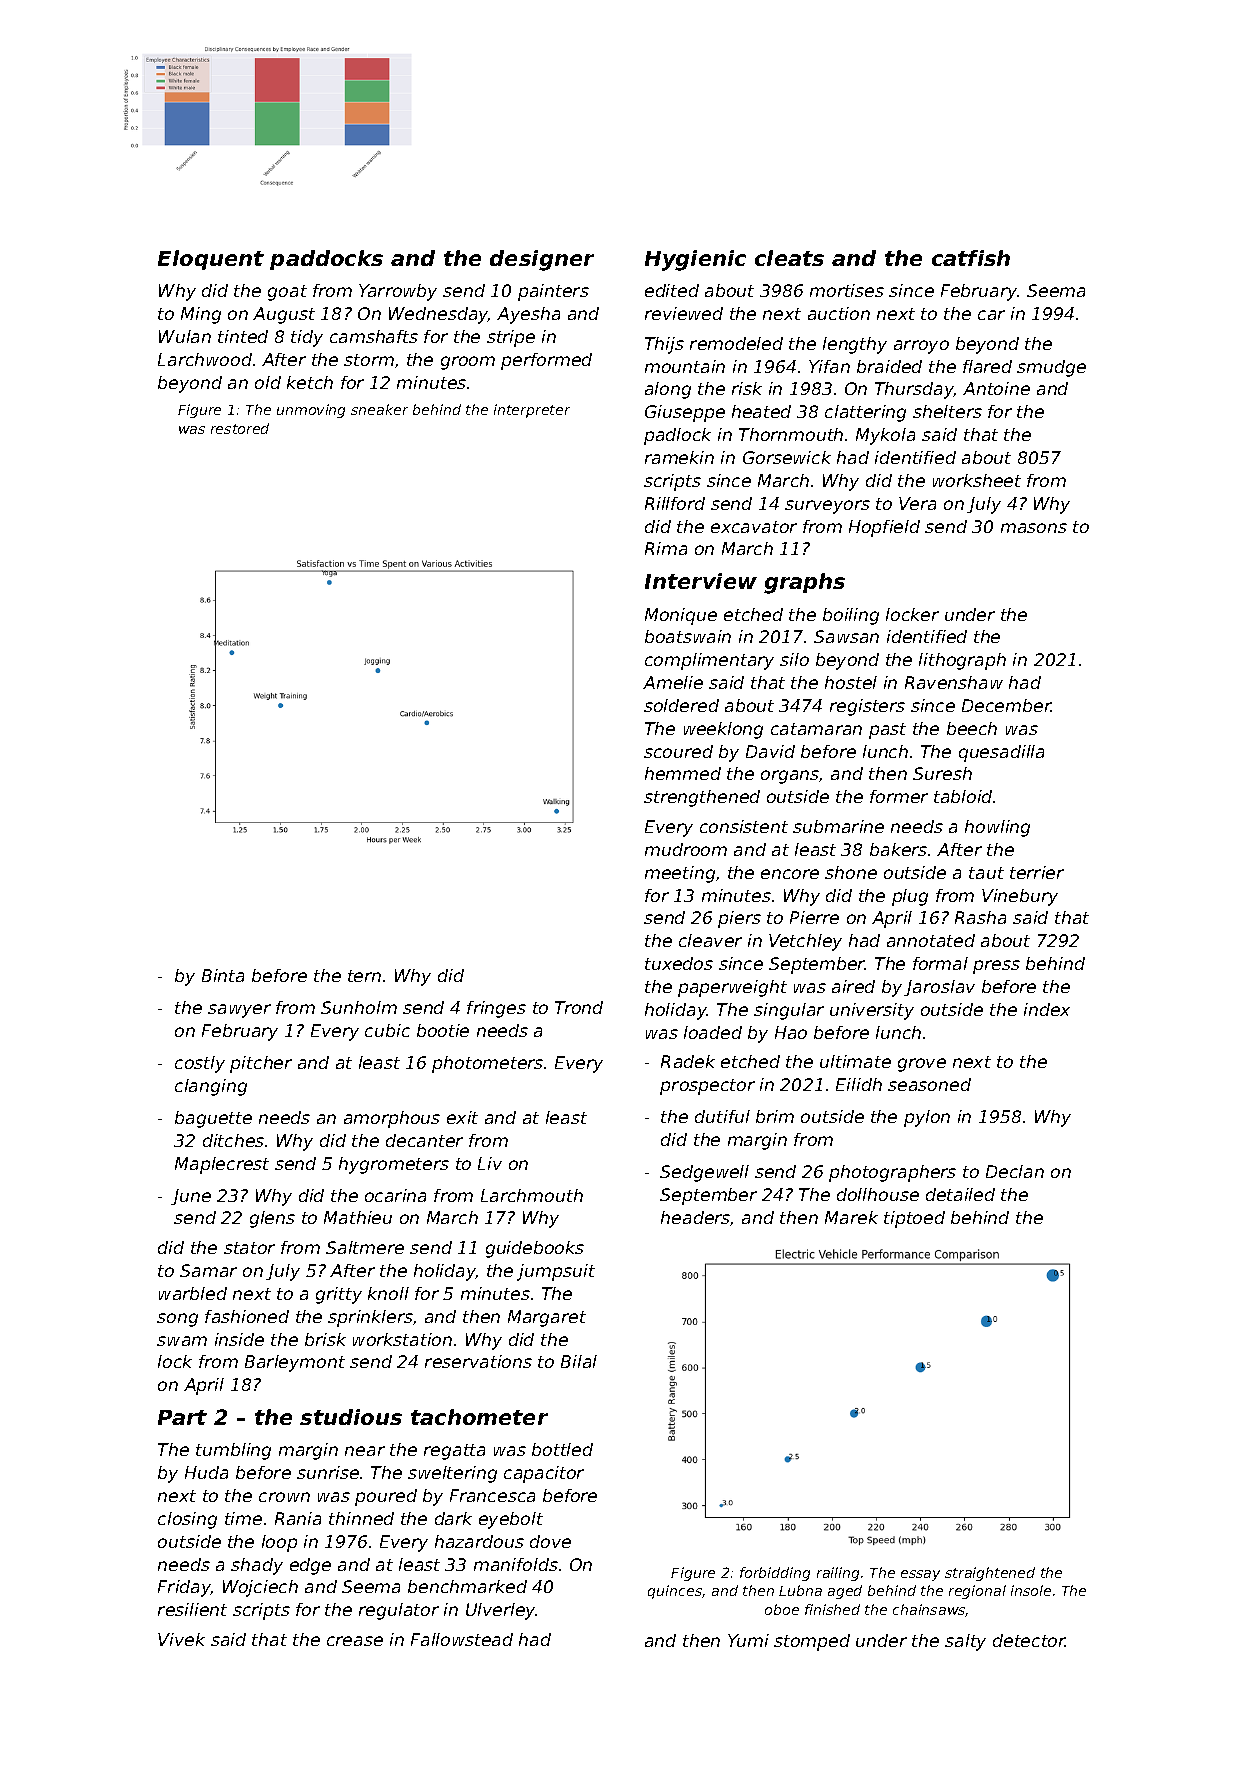 The height and width of the document is (1766, 1249). What do you see at coordinates (240, 428) in the document?
I see `restored` at bounding box center [240, 428].
